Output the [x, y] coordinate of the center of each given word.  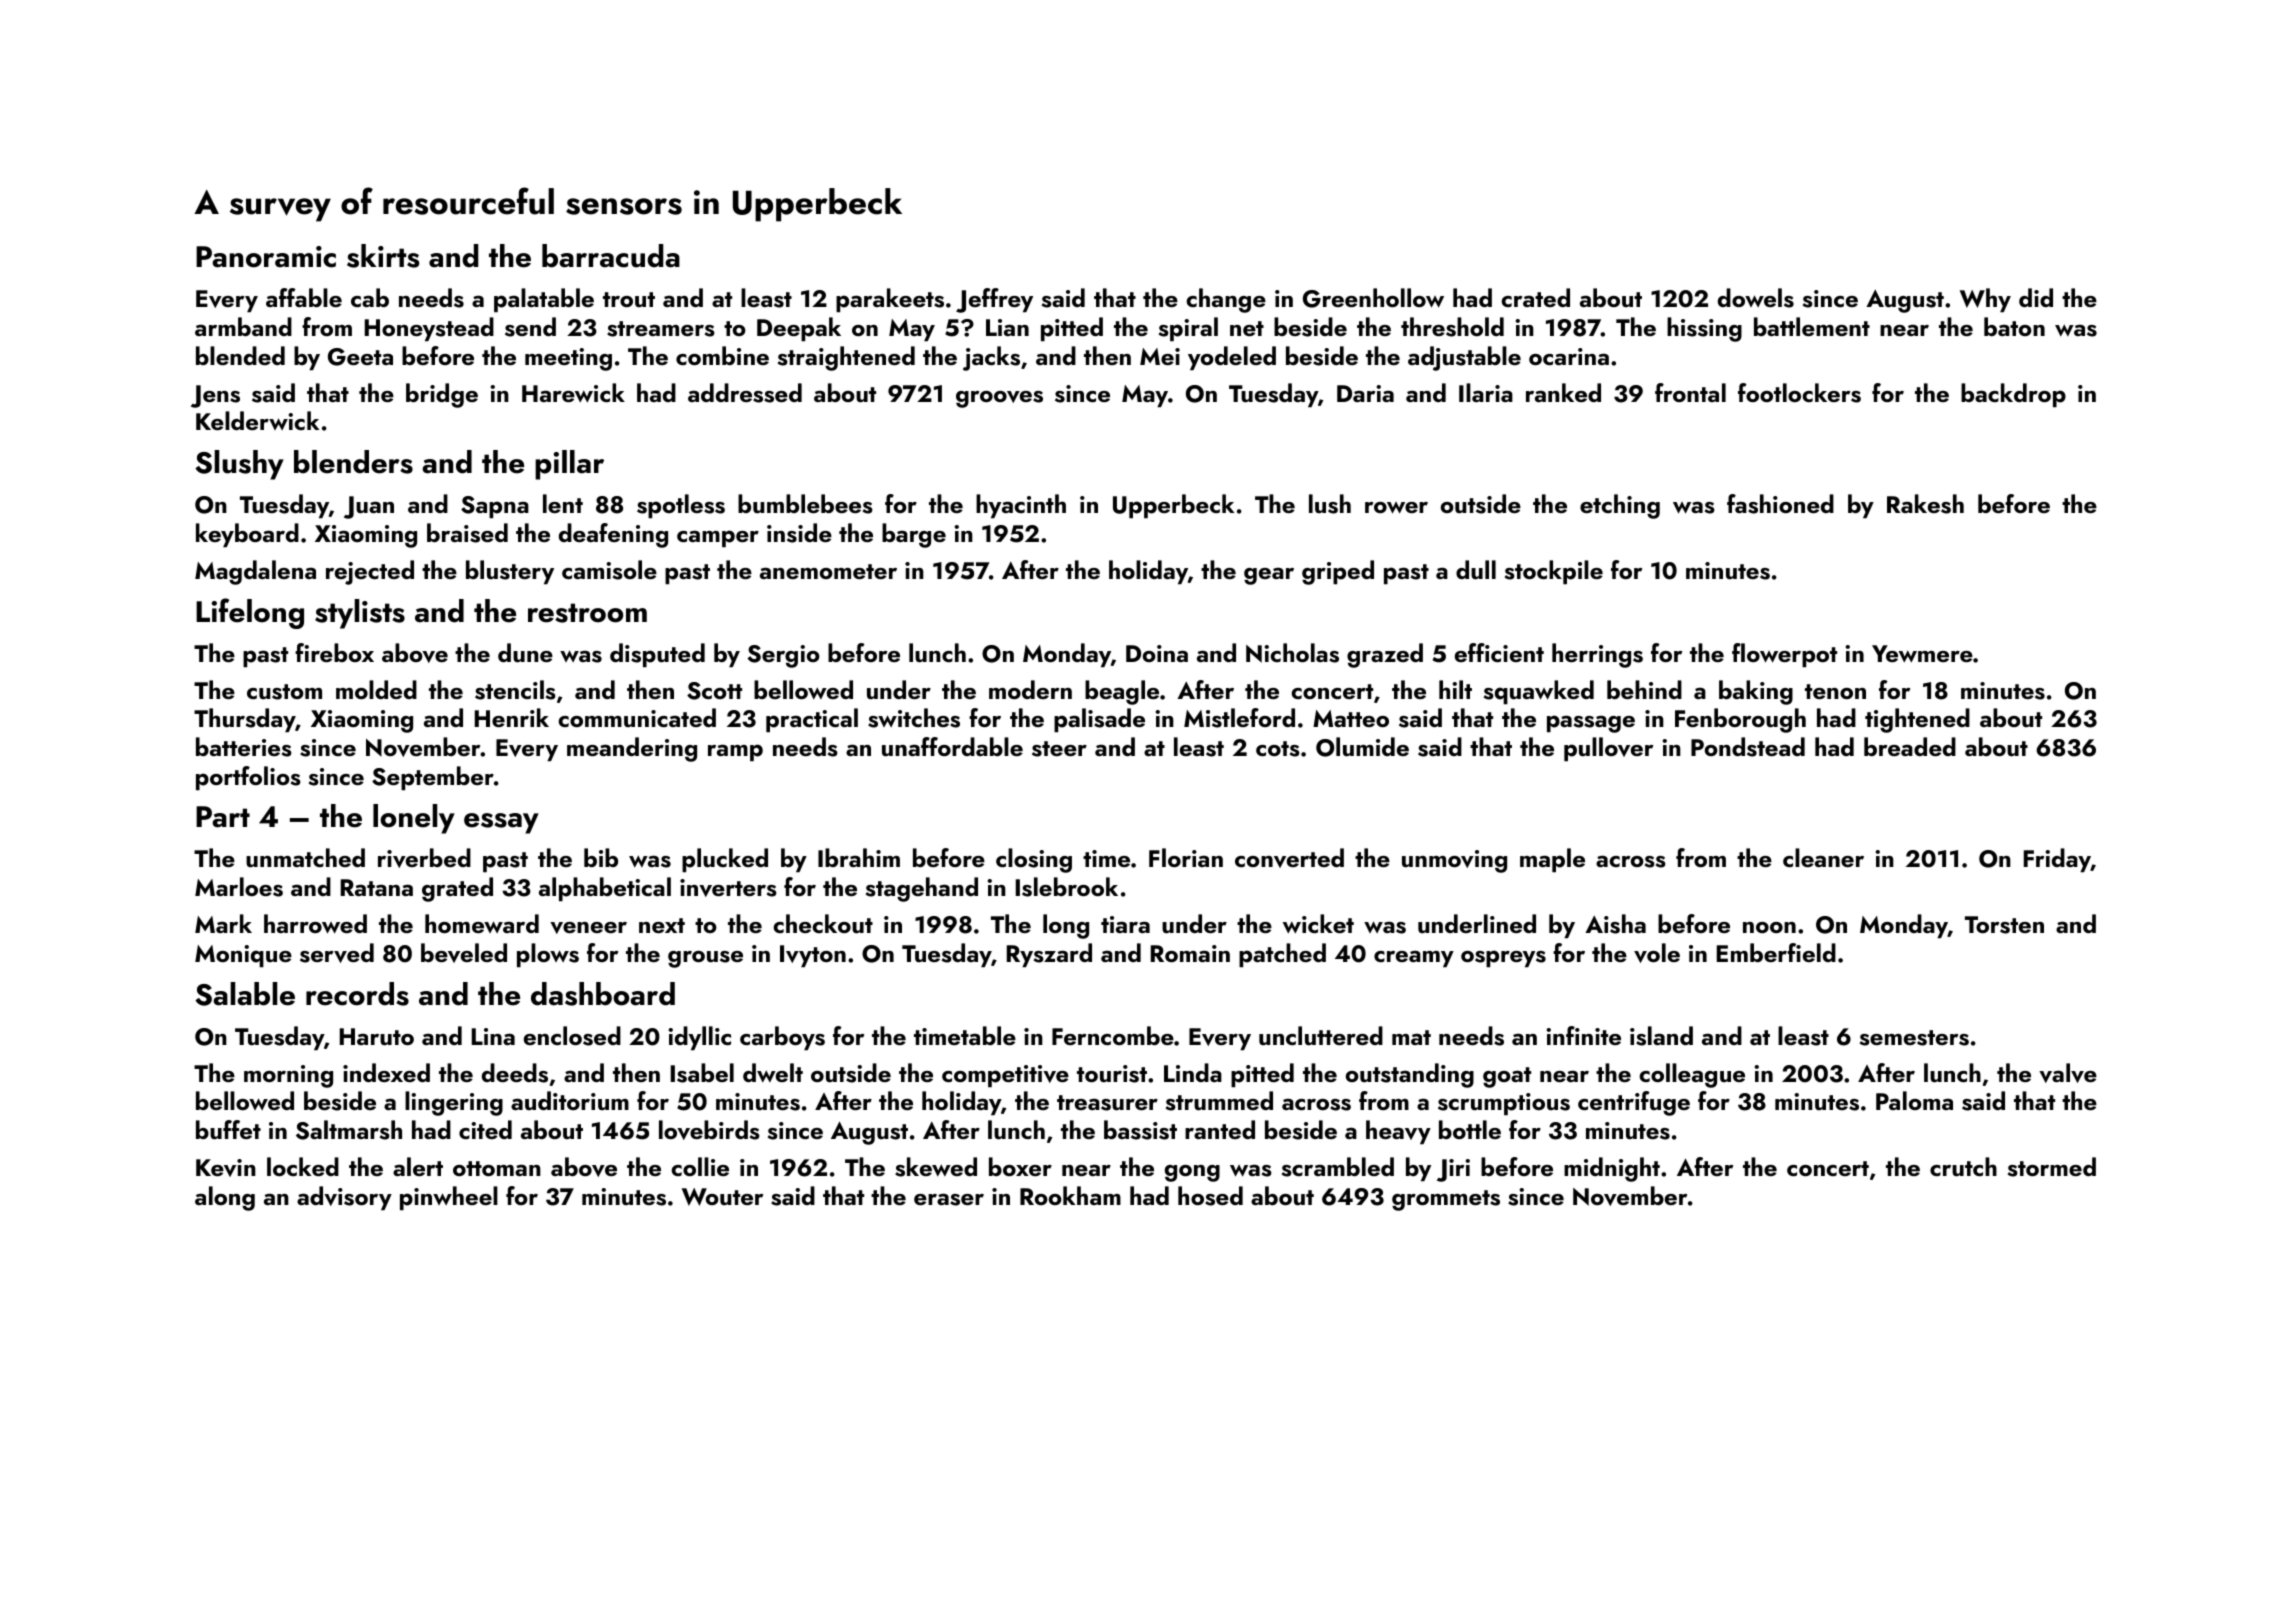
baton [2014, 326]
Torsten [2004, 925]
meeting [568, 359]
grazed [1385, 655]
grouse [705, 959]
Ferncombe [1113, 1035]
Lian [1007, 327]
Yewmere [1922, 654]
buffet [228, 1130]
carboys [782, 1038]
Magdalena [255, 572]
